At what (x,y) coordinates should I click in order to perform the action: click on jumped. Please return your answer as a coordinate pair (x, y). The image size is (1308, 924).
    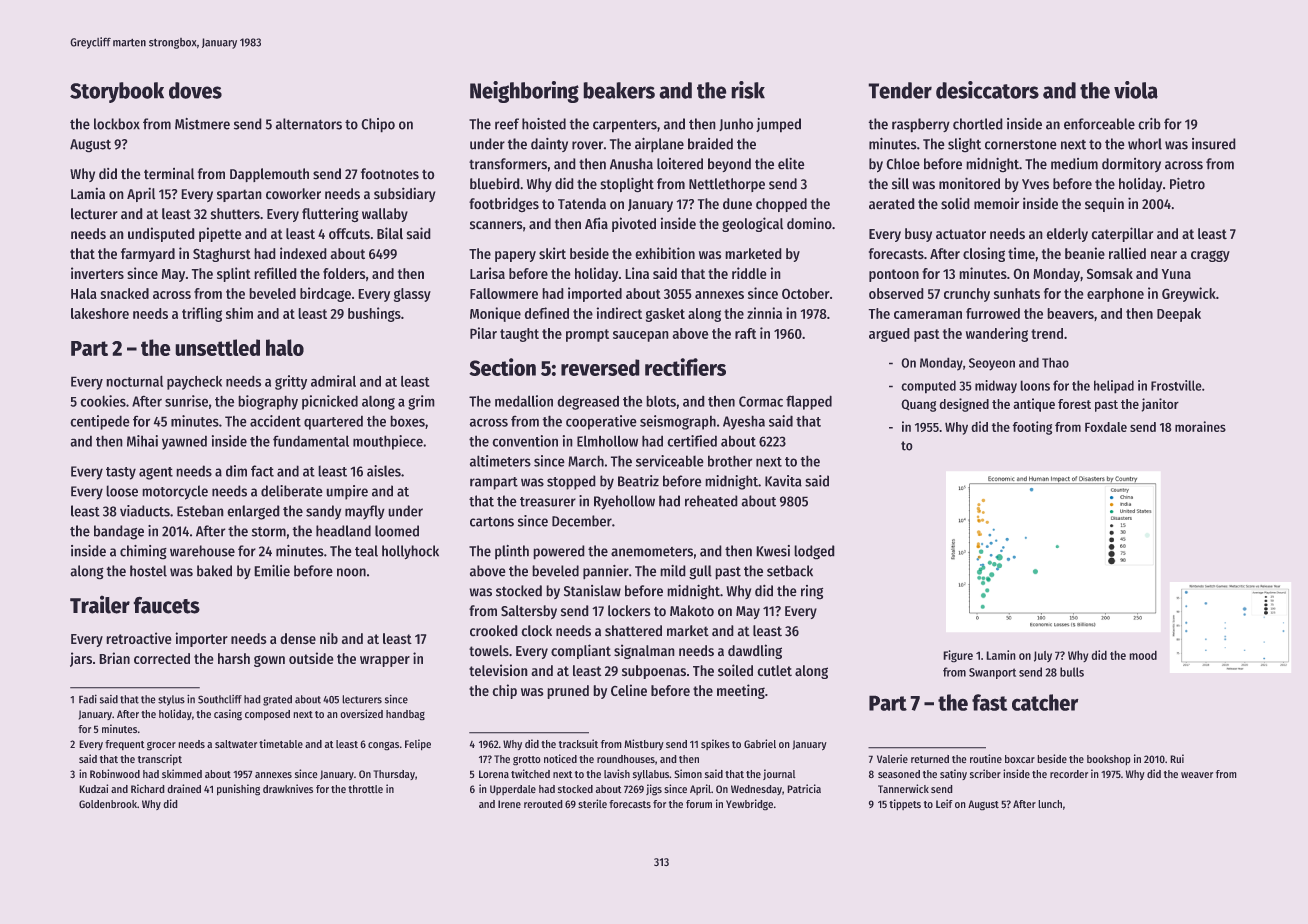
    Looking at the image, I should click on (778, 125).
